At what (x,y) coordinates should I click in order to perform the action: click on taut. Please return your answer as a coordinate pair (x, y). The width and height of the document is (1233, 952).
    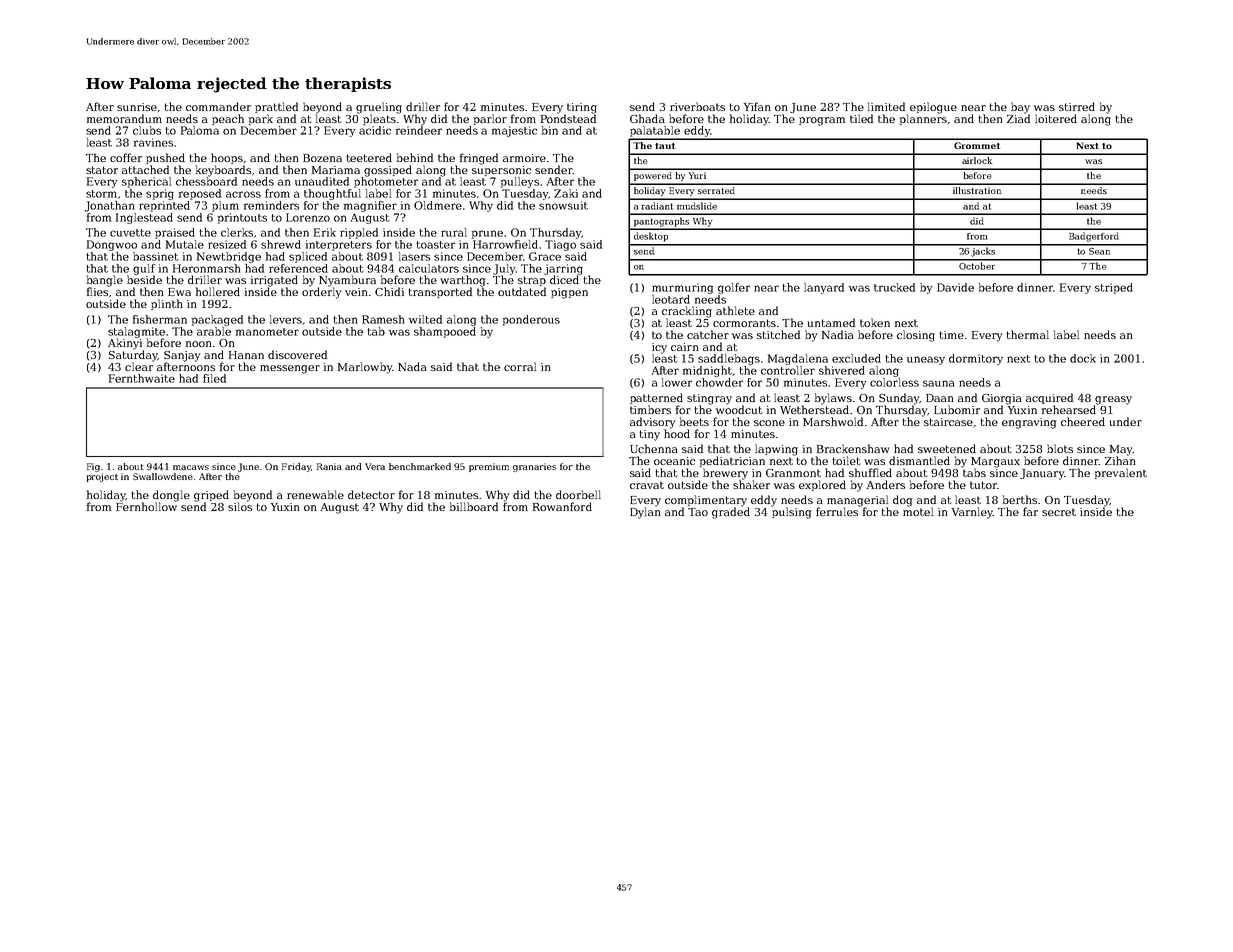
    Looking at the image, I should click on (665, 146).
